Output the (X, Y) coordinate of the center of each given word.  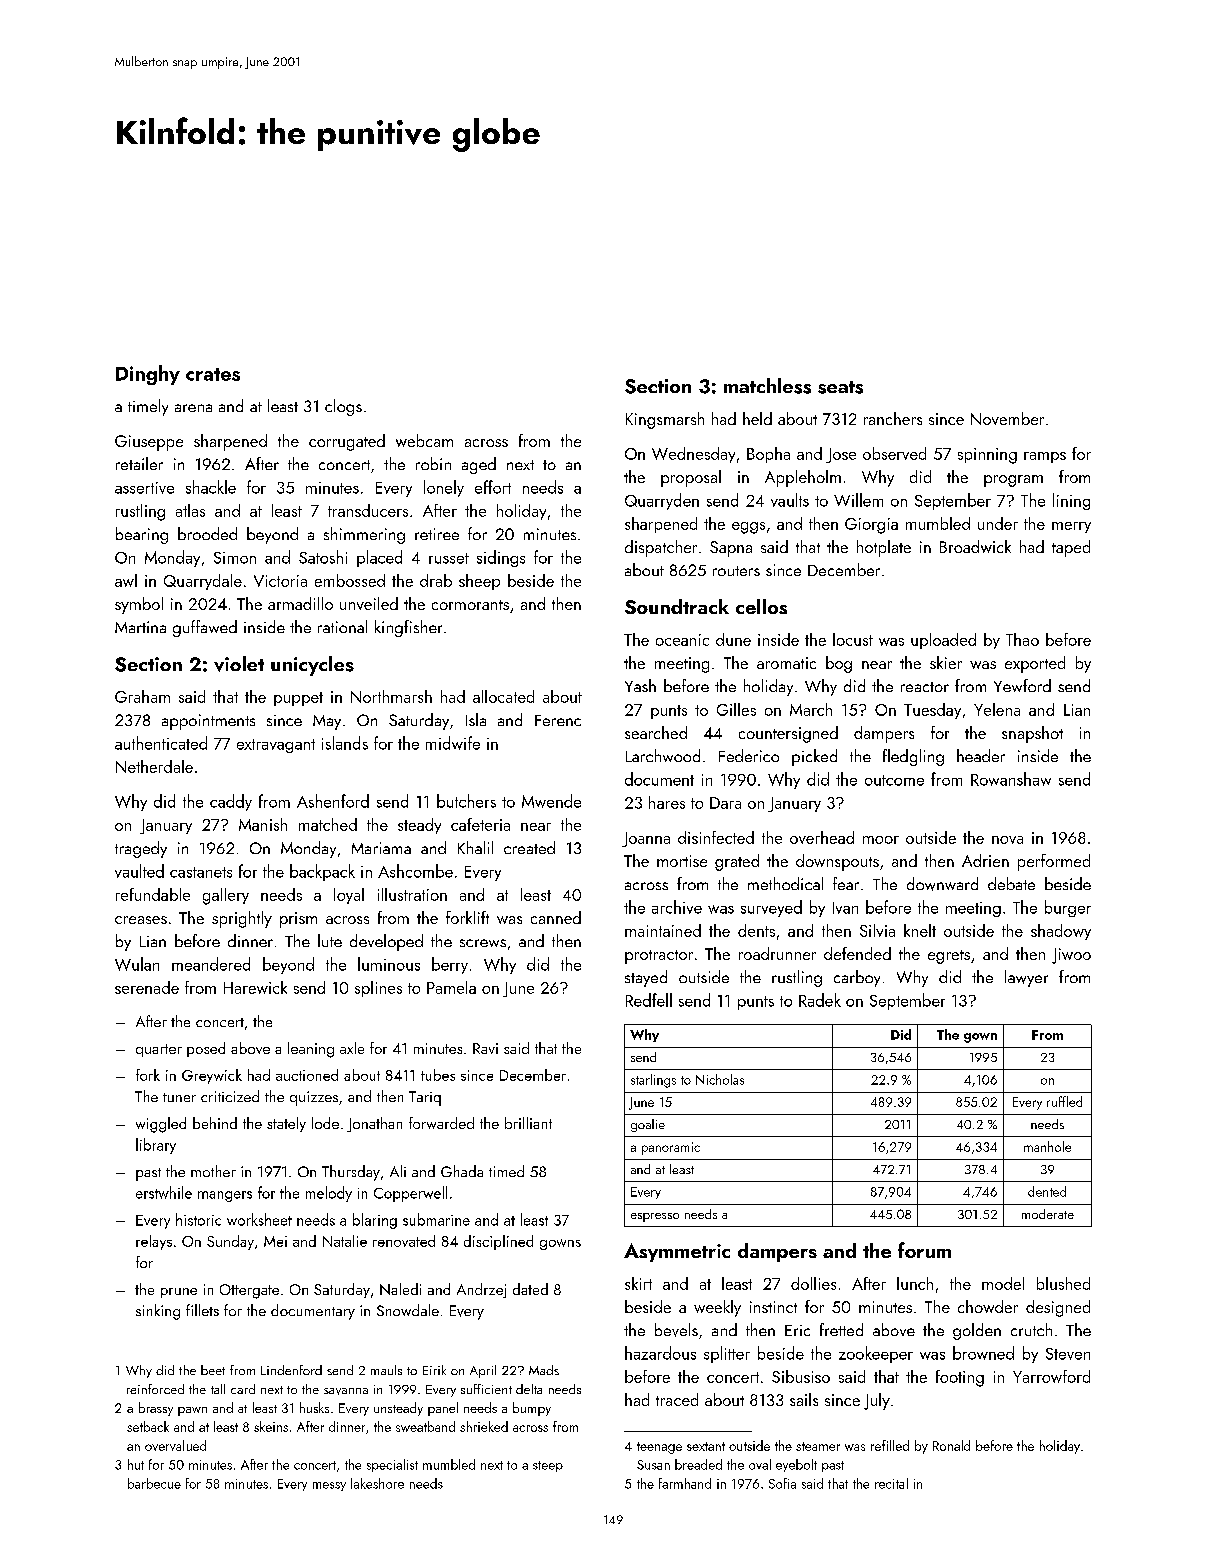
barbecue (154, 1483)
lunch (915, 1283)
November (1007, 418)
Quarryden (662, 501)
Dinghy (148, 375)
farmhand (685, 1483)
